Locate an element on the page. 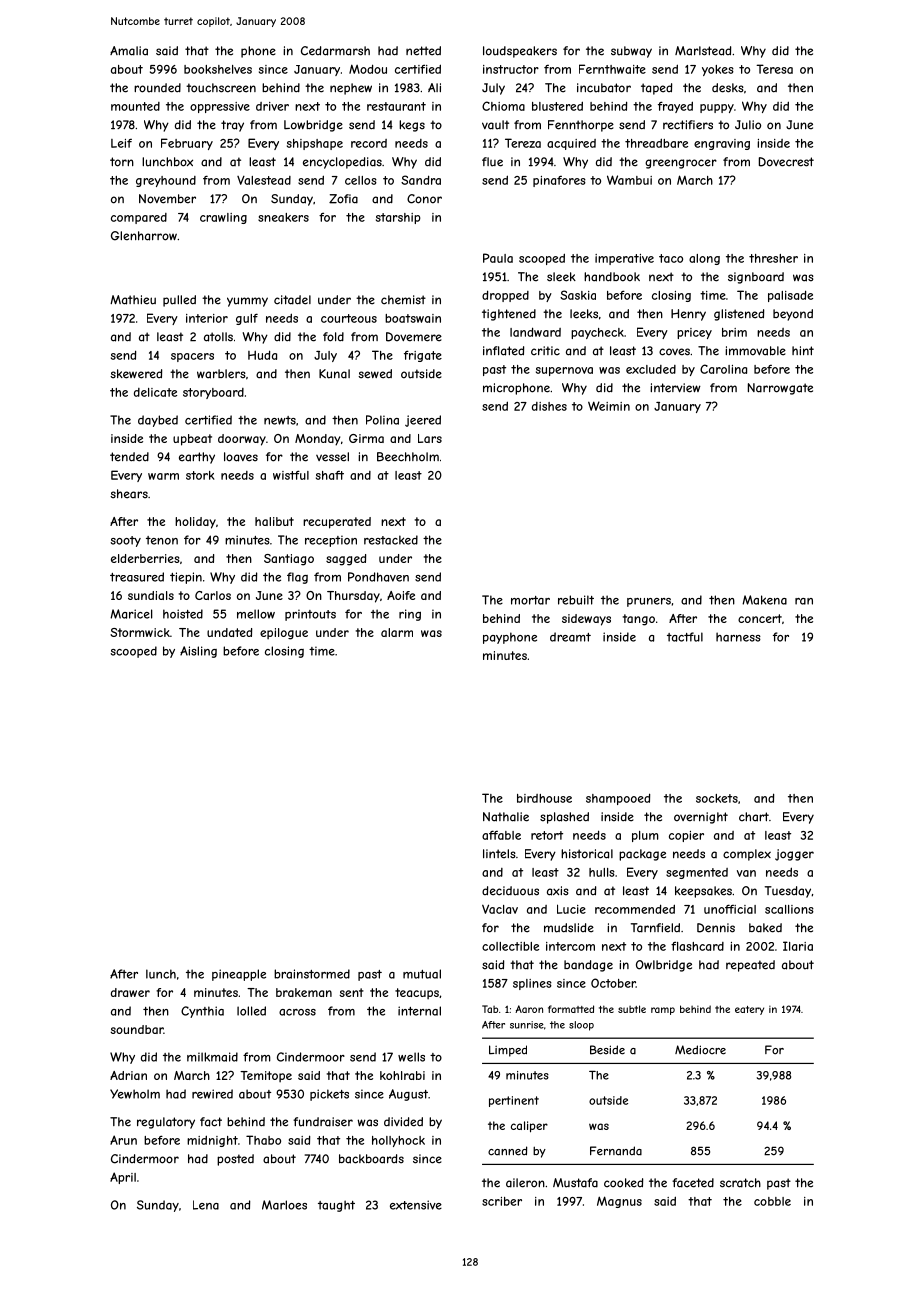 This document has width=924, height=1308. Aisling is located at coordinates (198, 652).
